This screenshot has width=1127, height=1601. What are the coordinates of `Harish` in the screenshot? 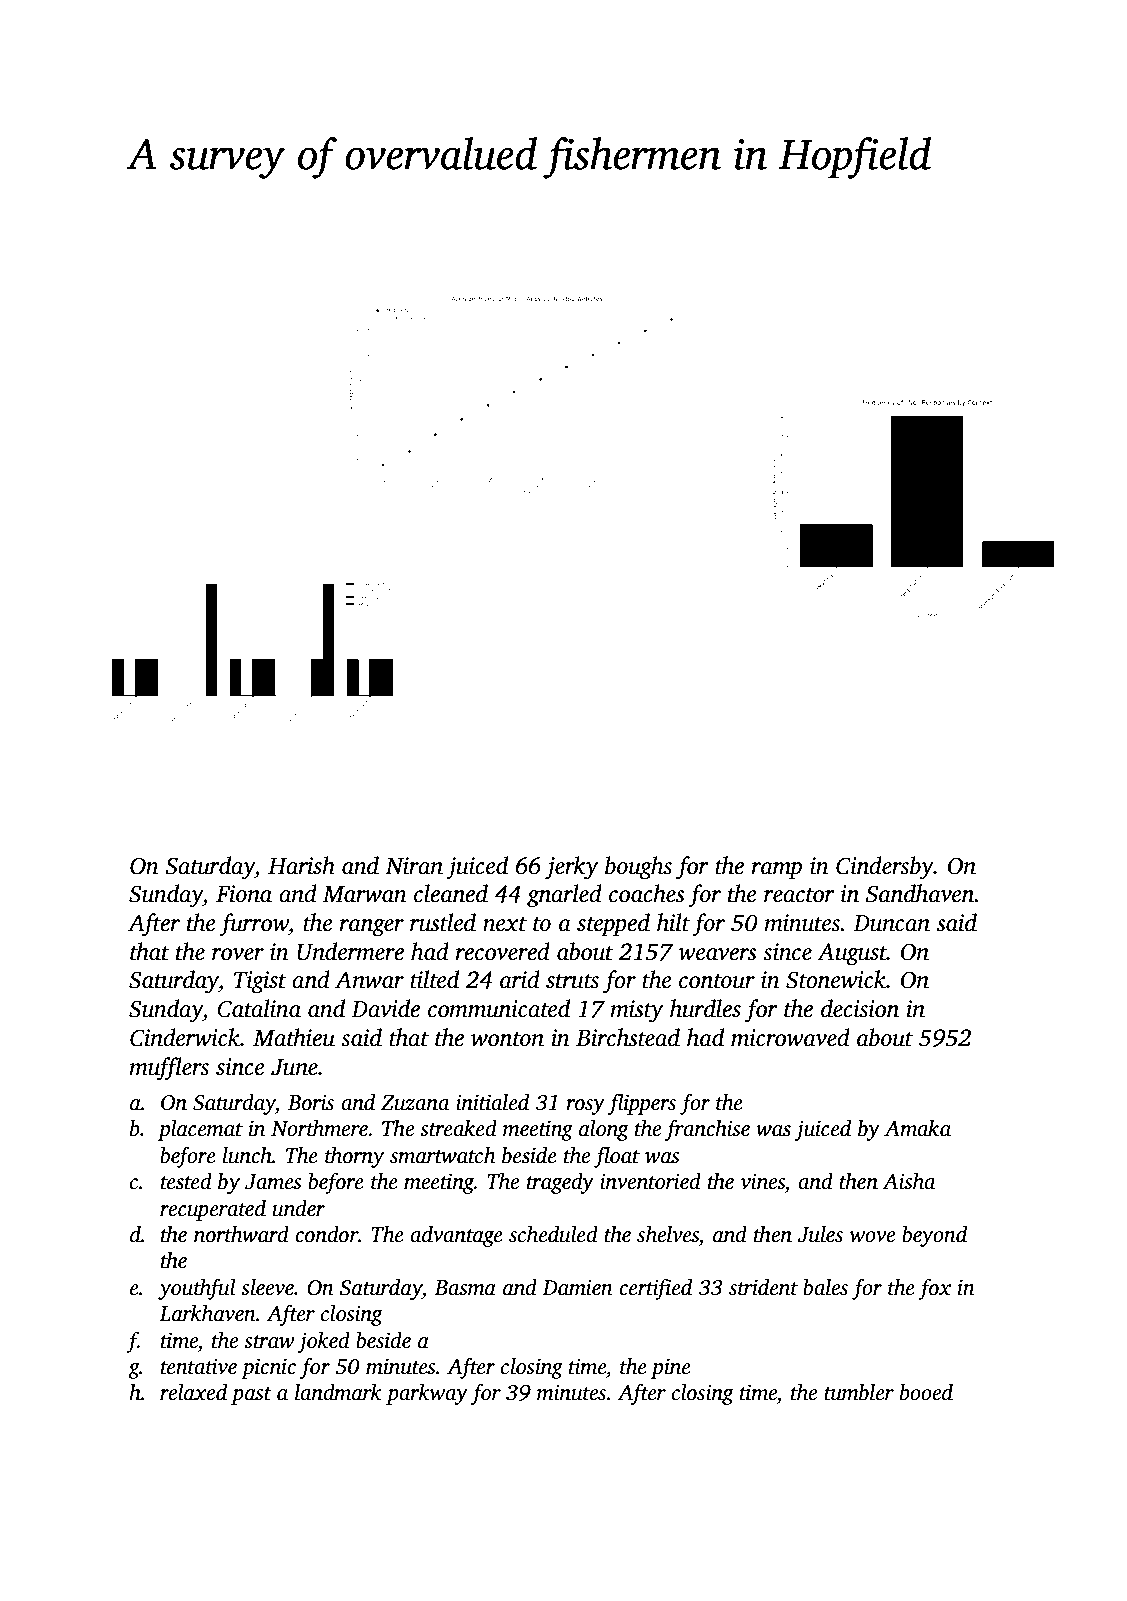 It's located at (301, 865).
